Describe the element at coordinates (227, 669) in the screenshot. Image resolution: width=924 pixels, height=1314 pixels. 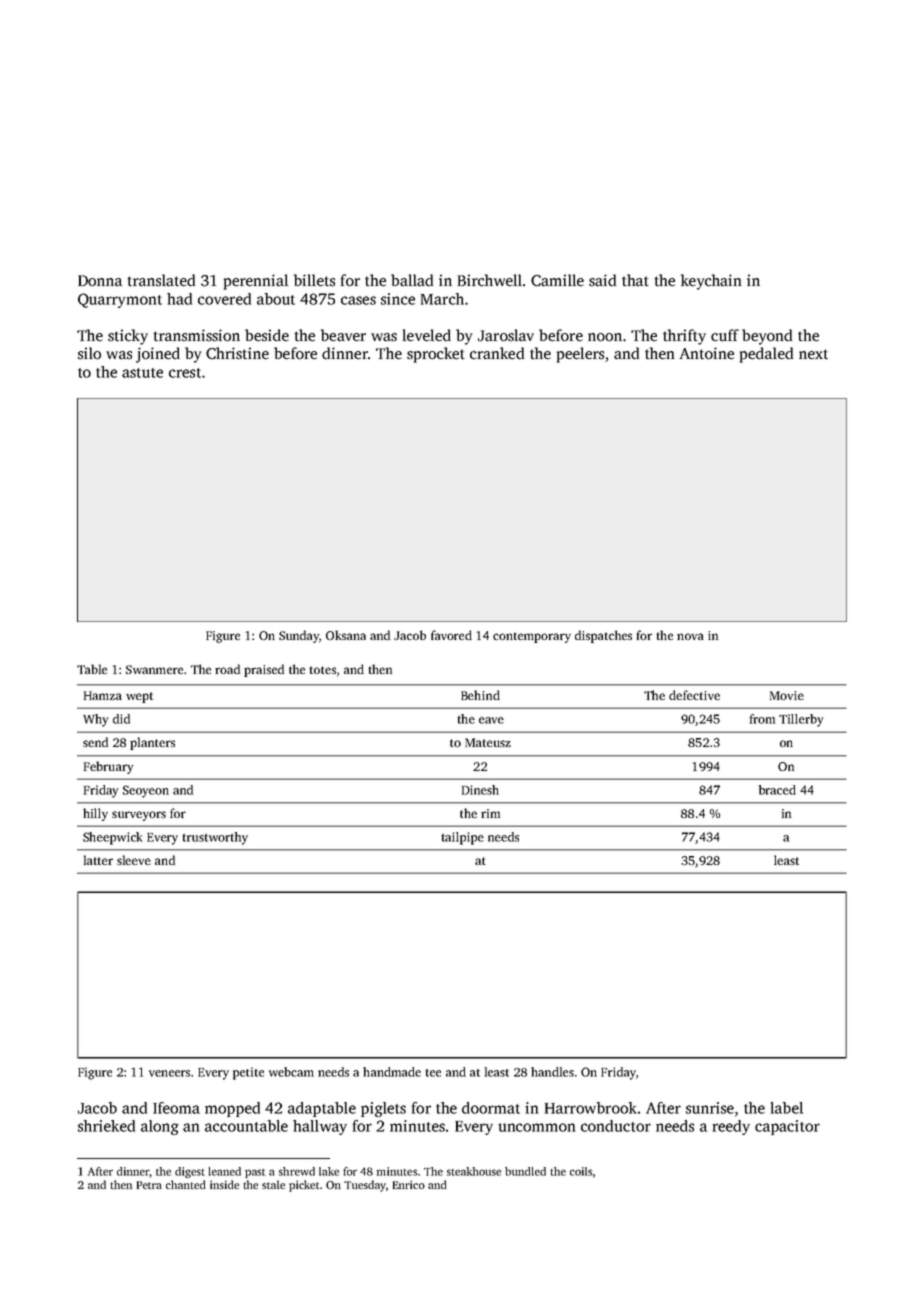
I see `road` at that location.
